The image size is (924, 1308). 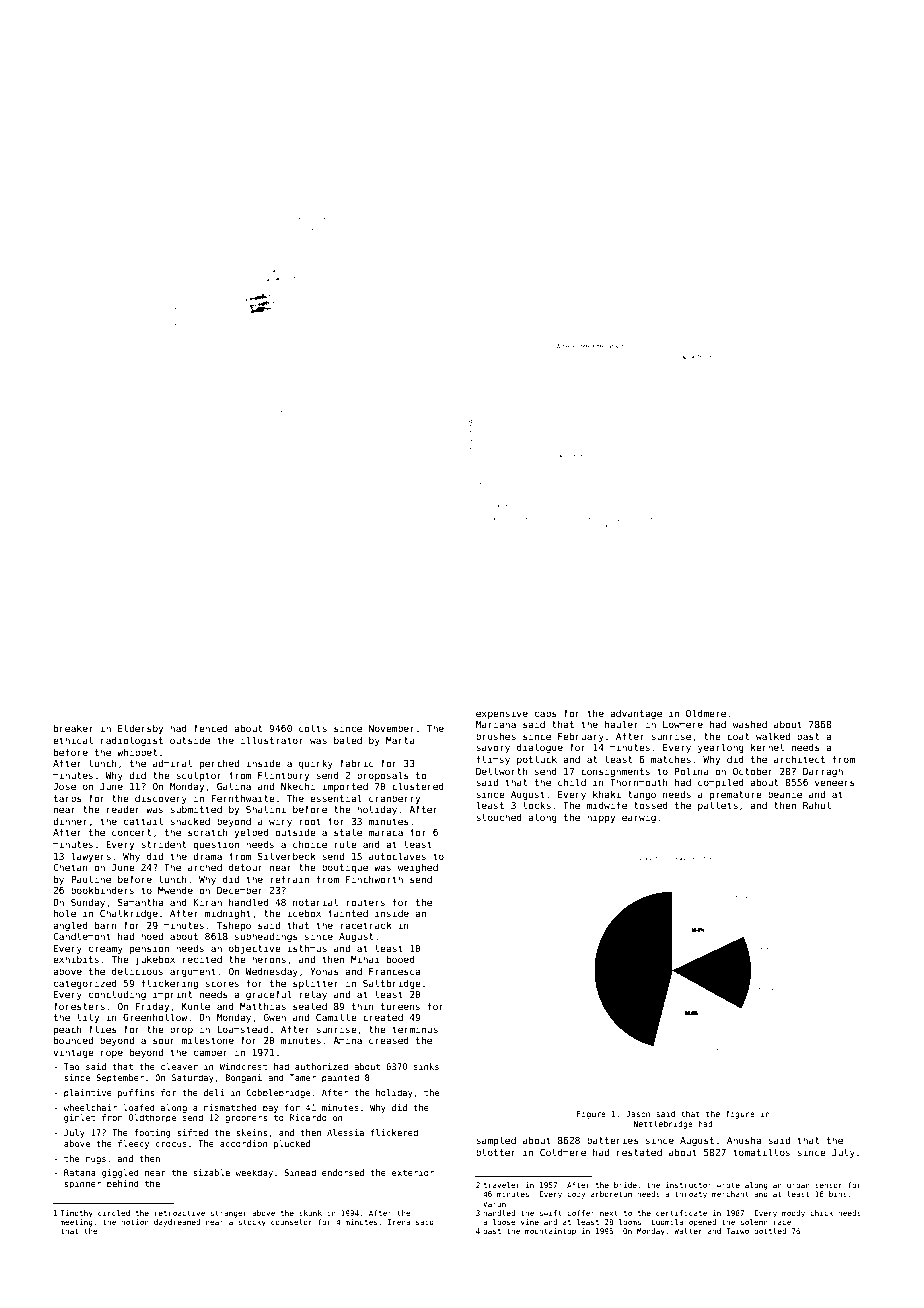 I want to click on Irena, so click(x=399, y=1222).
